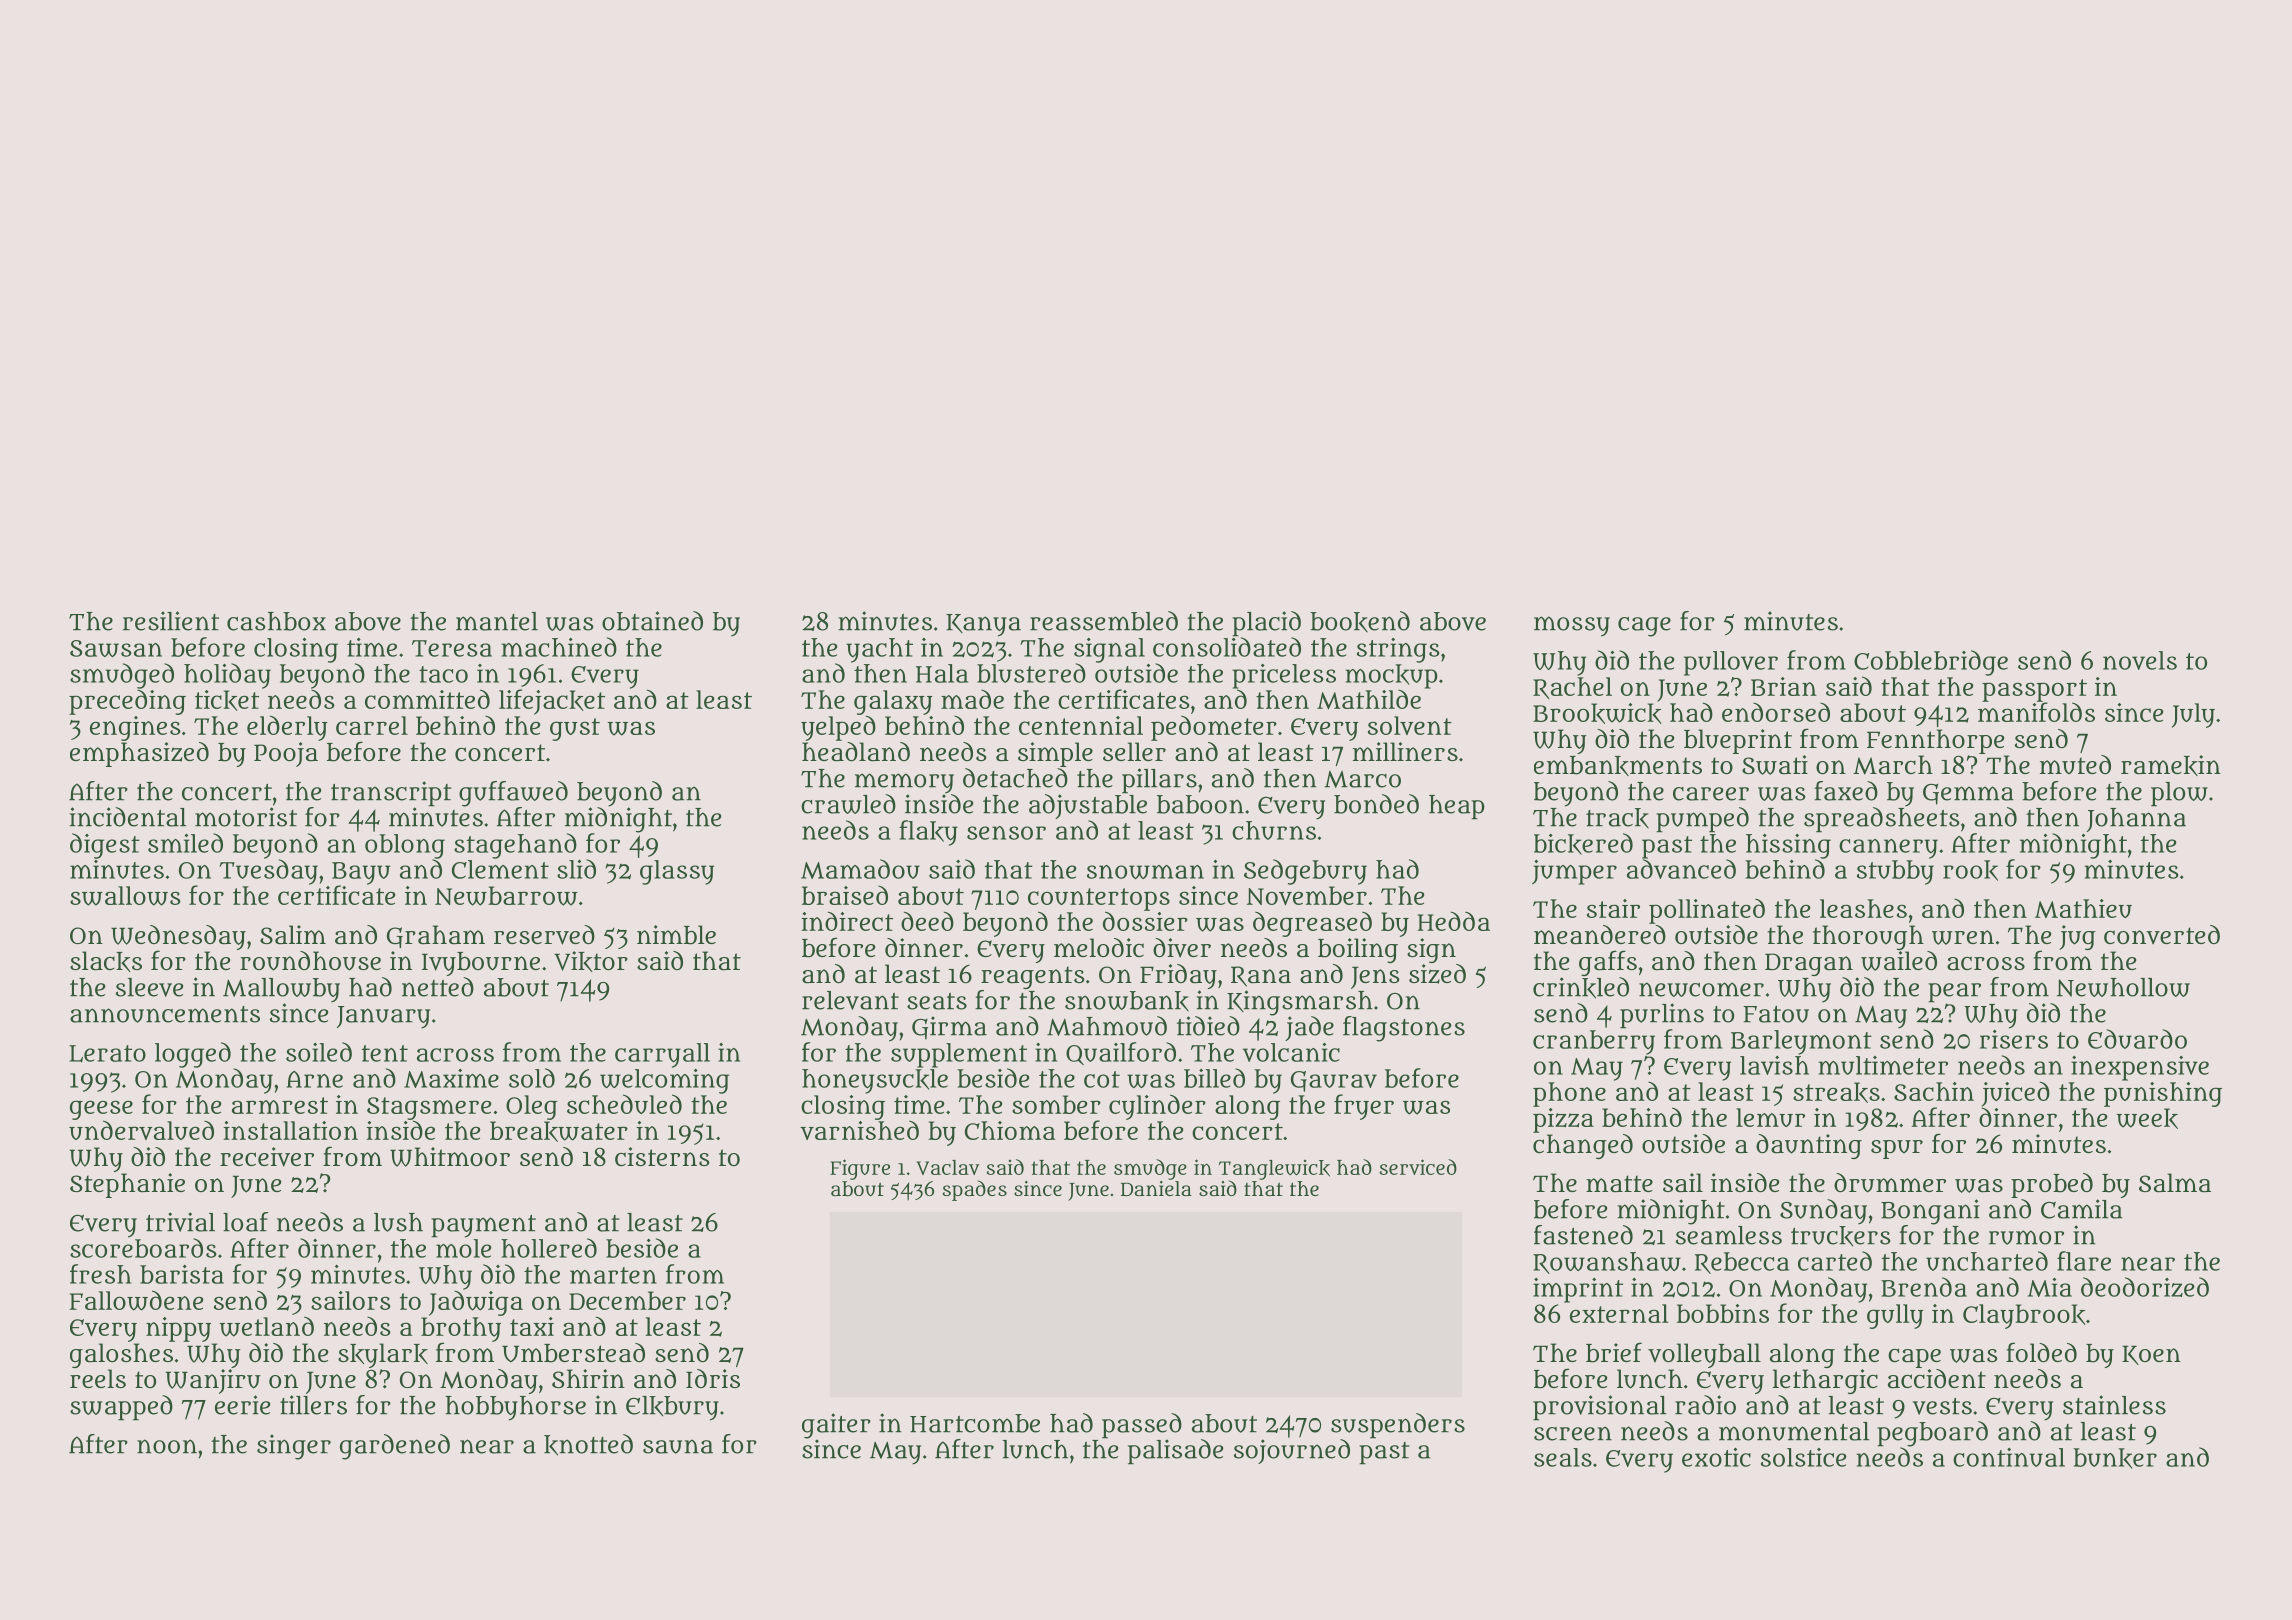 The image size is (2292, 1620). Describe the element at coordinates (1931, 663) in the screenshot. I see `Cobblebridge` at that location.
